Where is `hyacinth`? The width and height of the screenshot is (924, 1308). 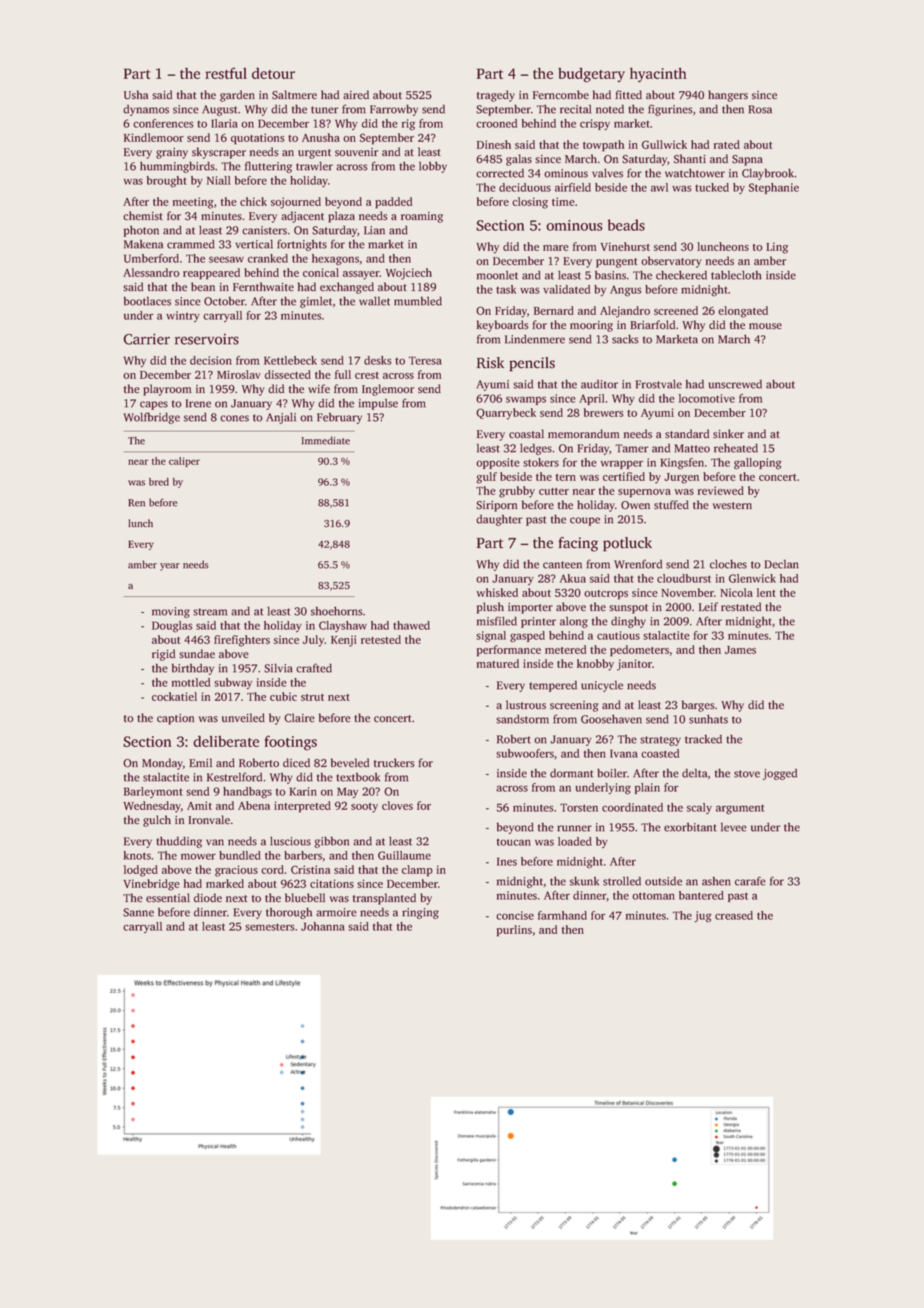 hyacinth is located at coordinates (658, 74).
